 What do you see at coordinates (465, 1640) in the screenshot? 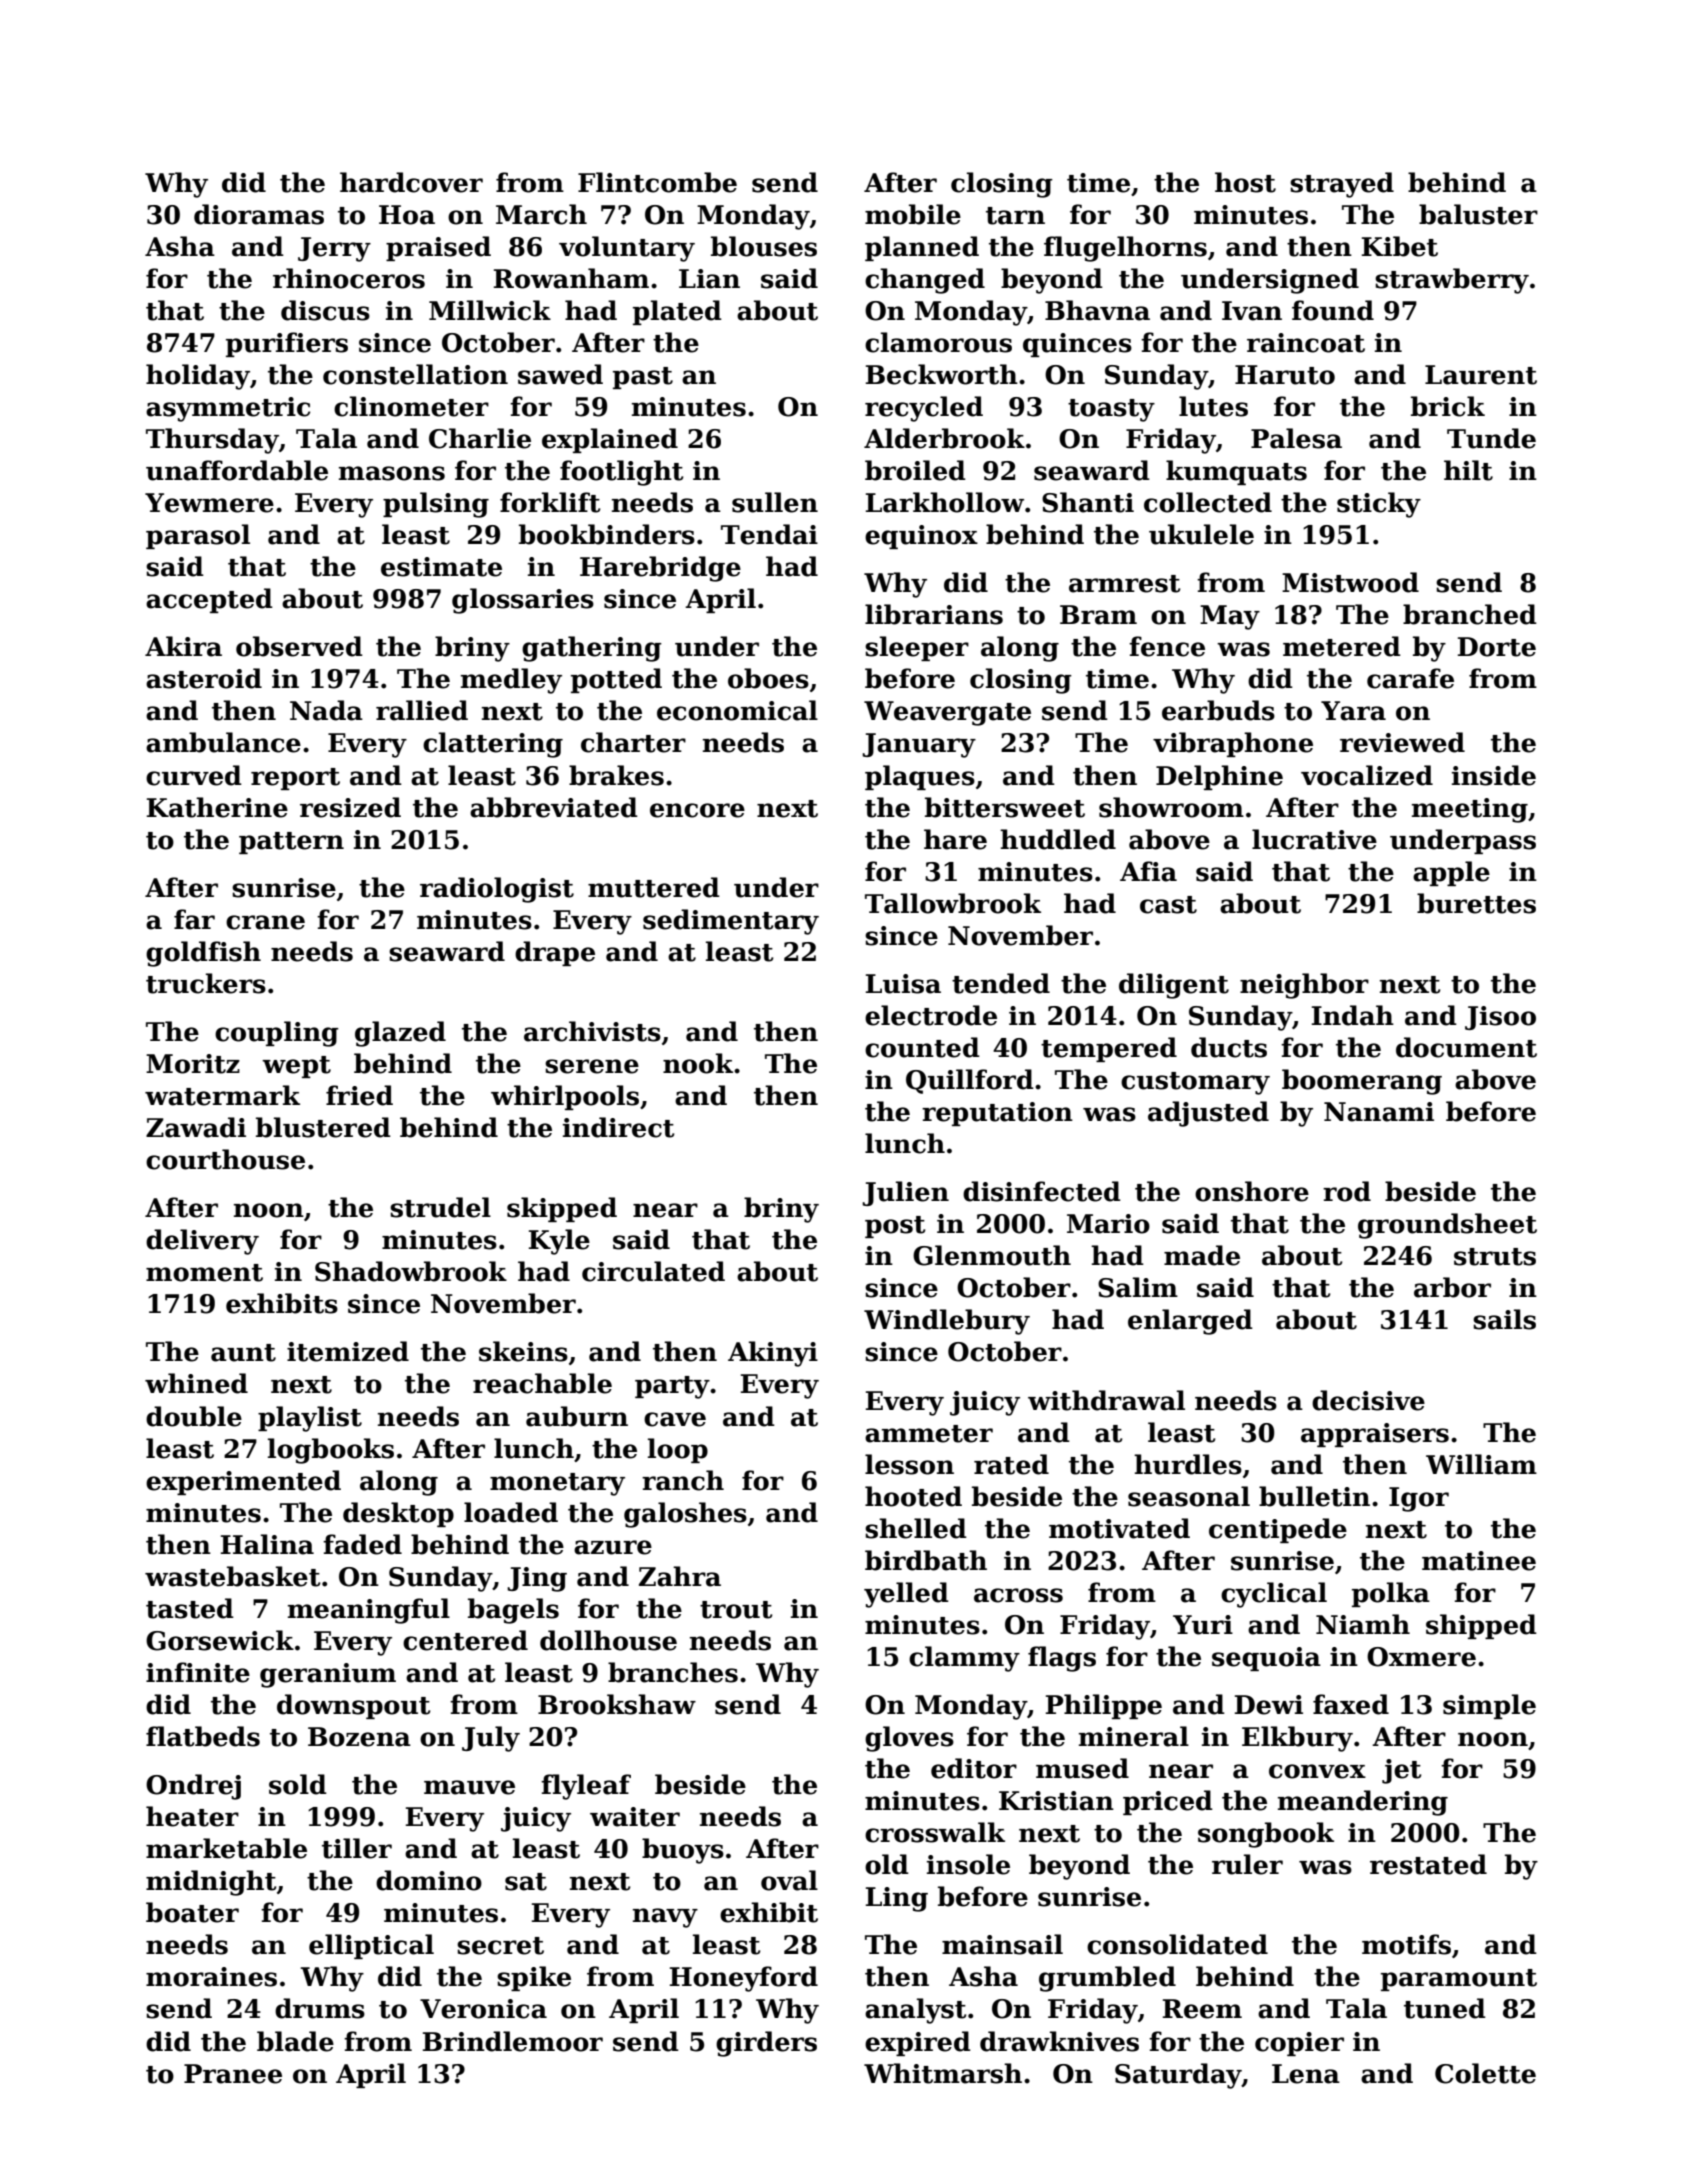
I see `centered` at bounding box center [465, 1640].
